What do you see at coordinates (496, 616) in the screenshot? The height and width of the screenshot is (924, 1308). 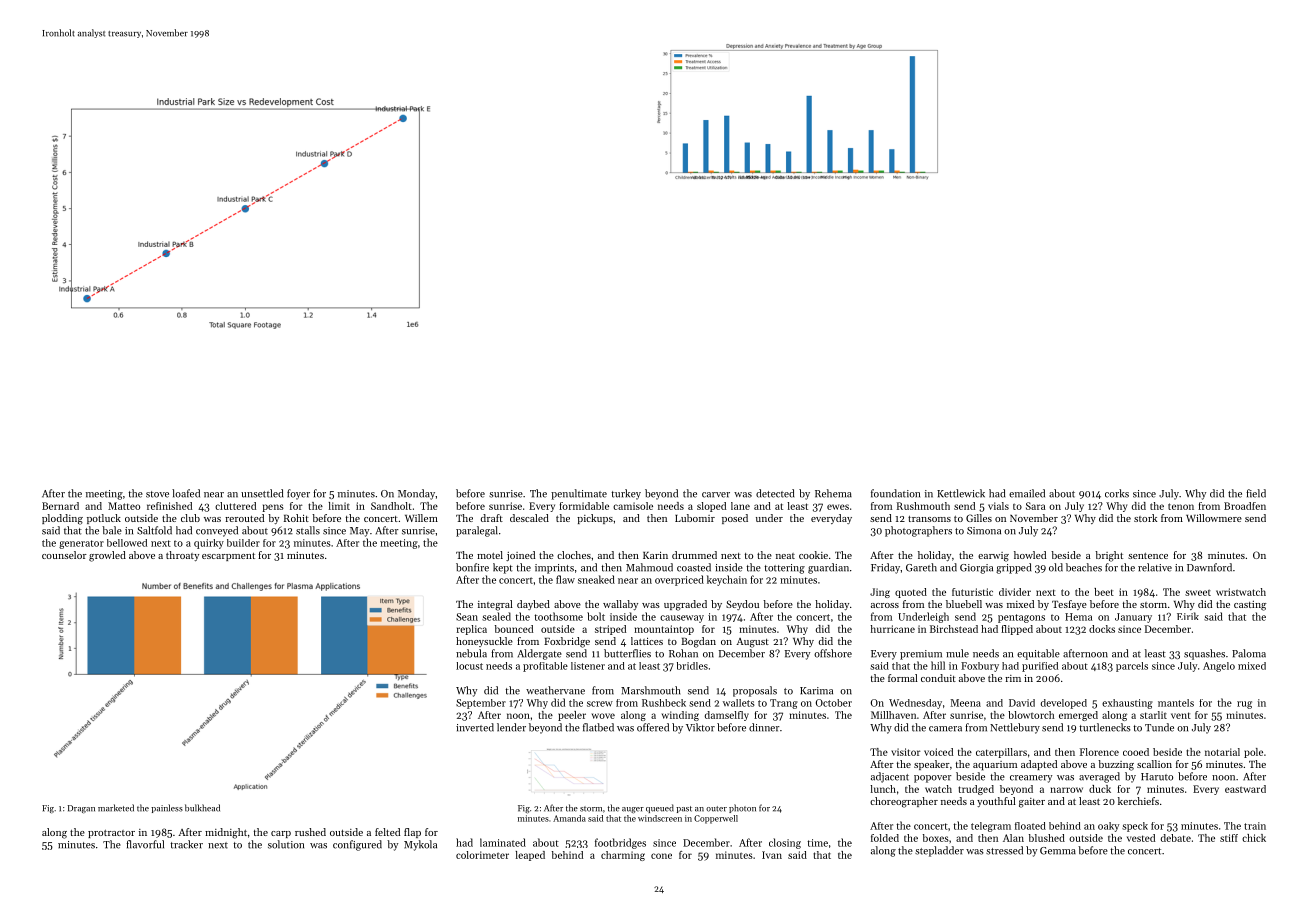 I see `sealed` at bounding box center [496, 616].
